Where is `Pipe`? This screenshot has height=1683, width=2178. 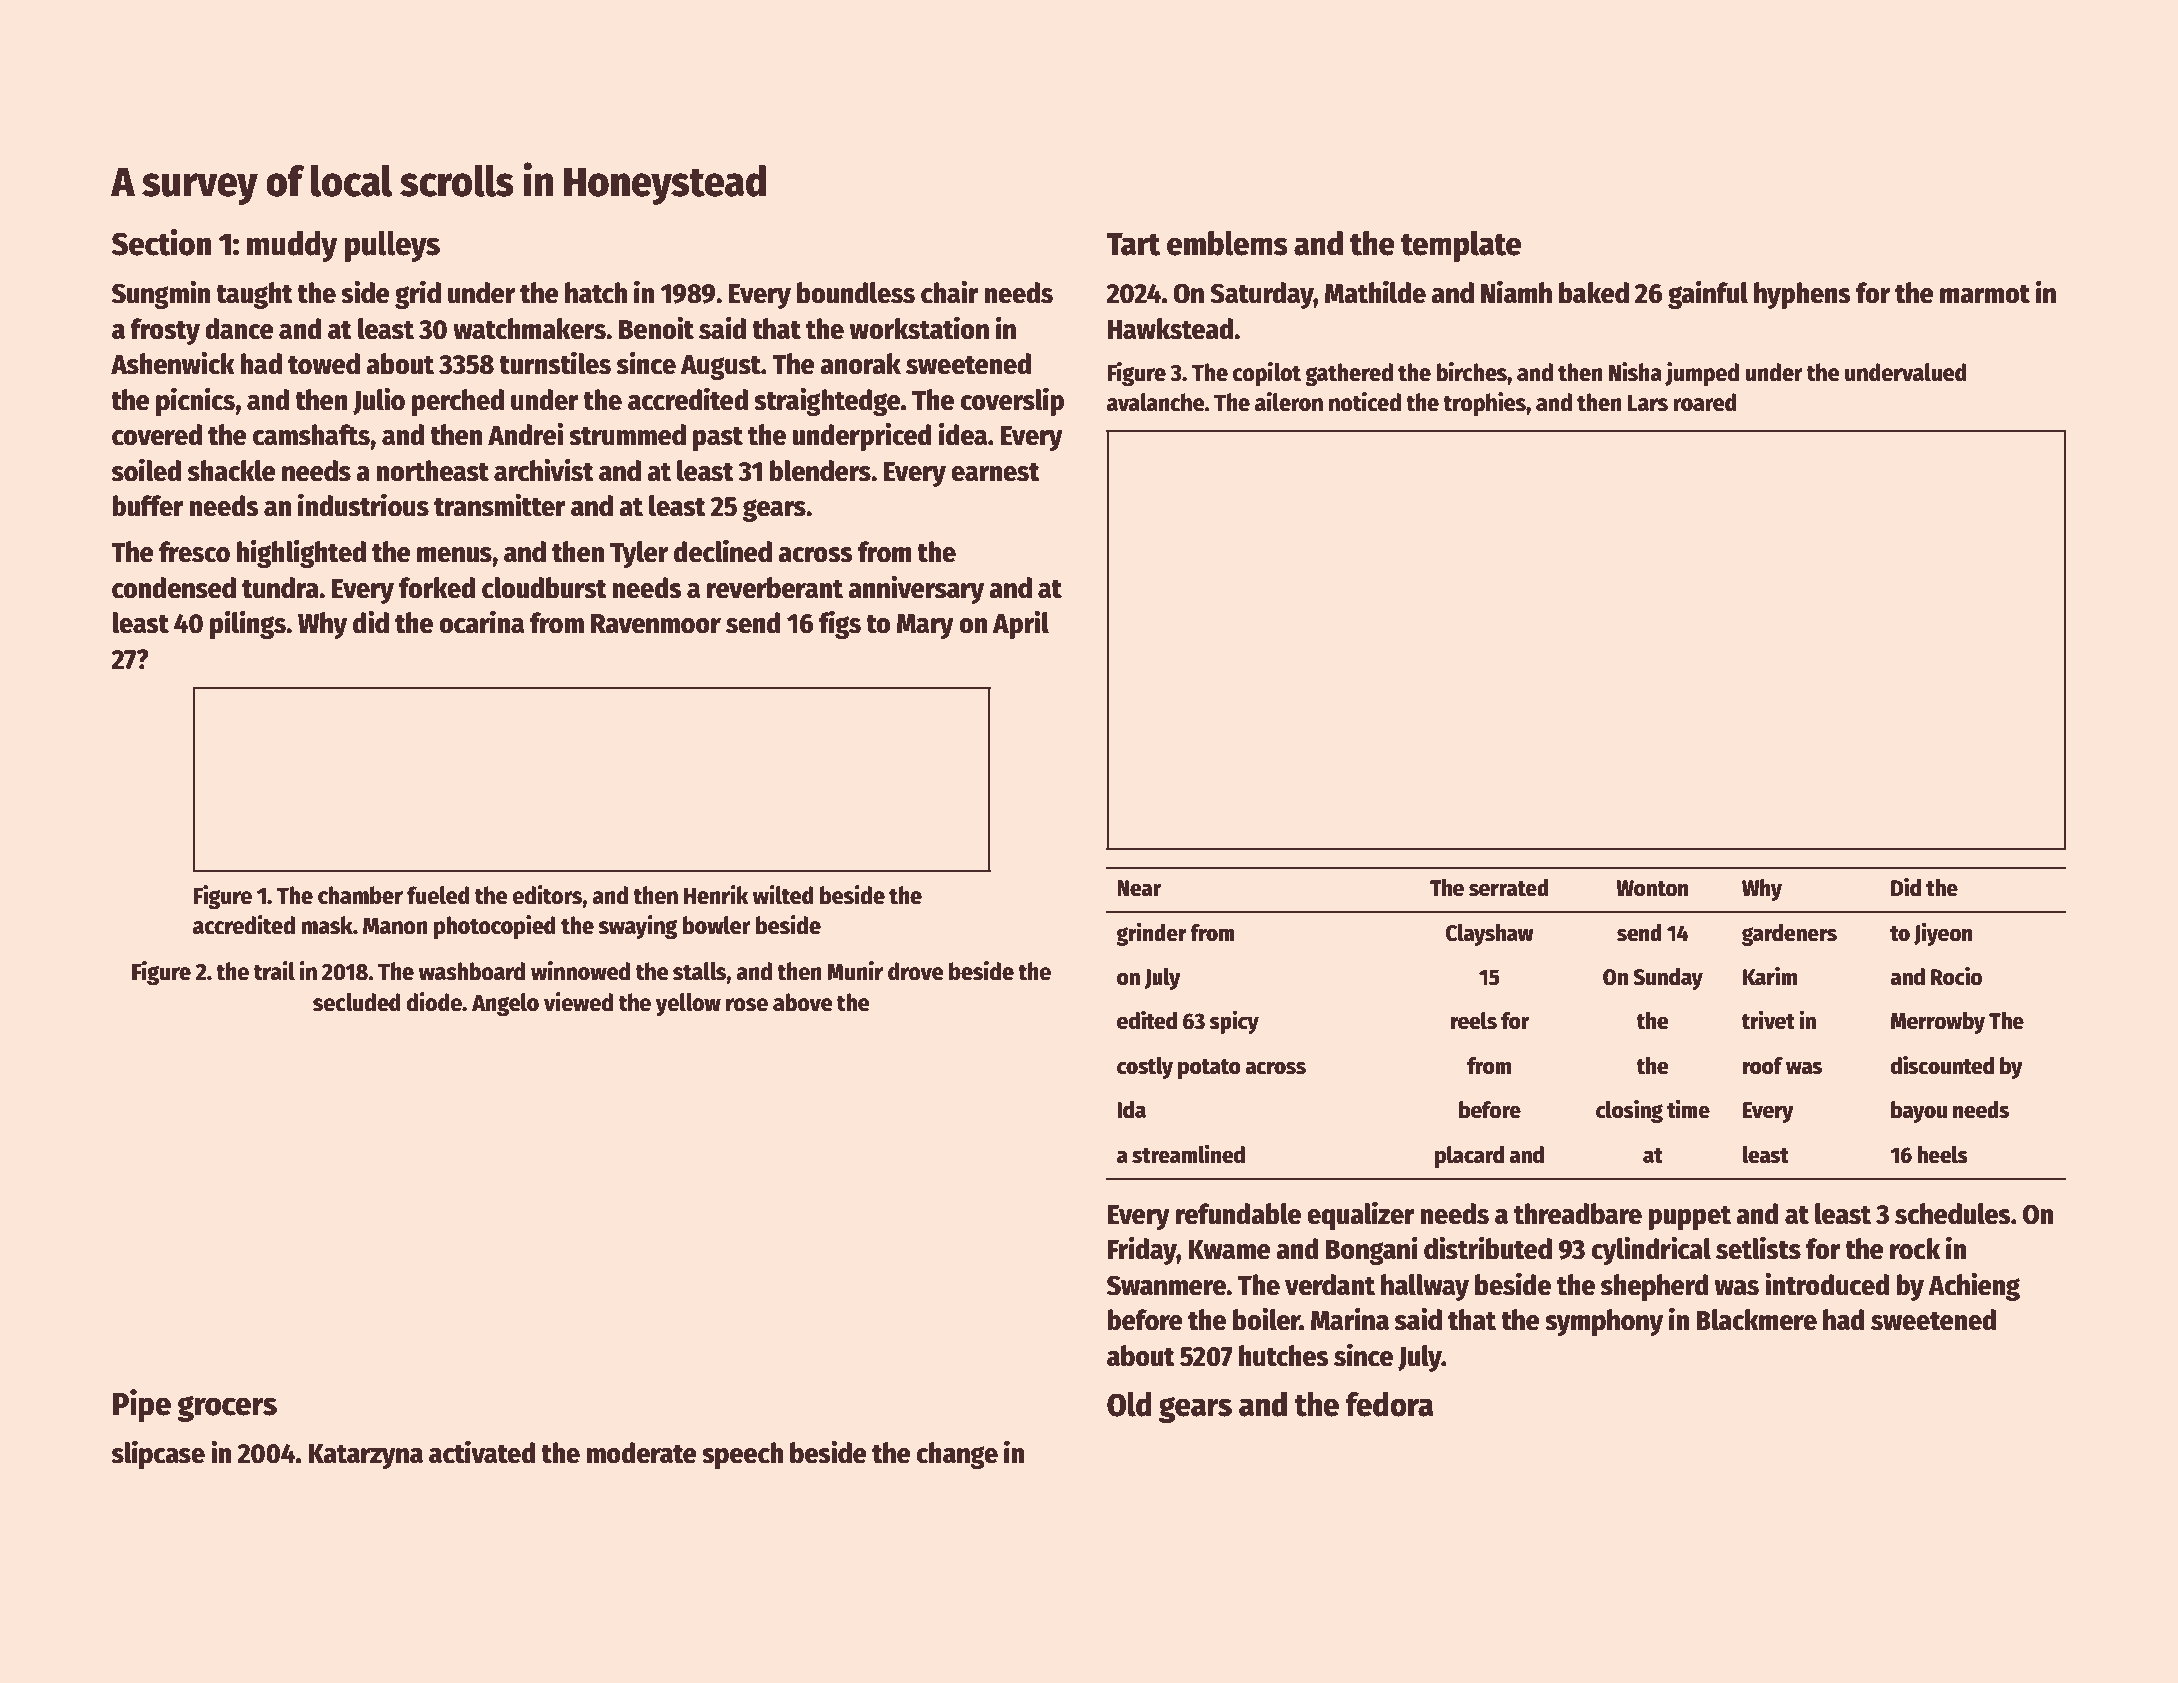 Pipe is located at coordinates (142, 1405).
